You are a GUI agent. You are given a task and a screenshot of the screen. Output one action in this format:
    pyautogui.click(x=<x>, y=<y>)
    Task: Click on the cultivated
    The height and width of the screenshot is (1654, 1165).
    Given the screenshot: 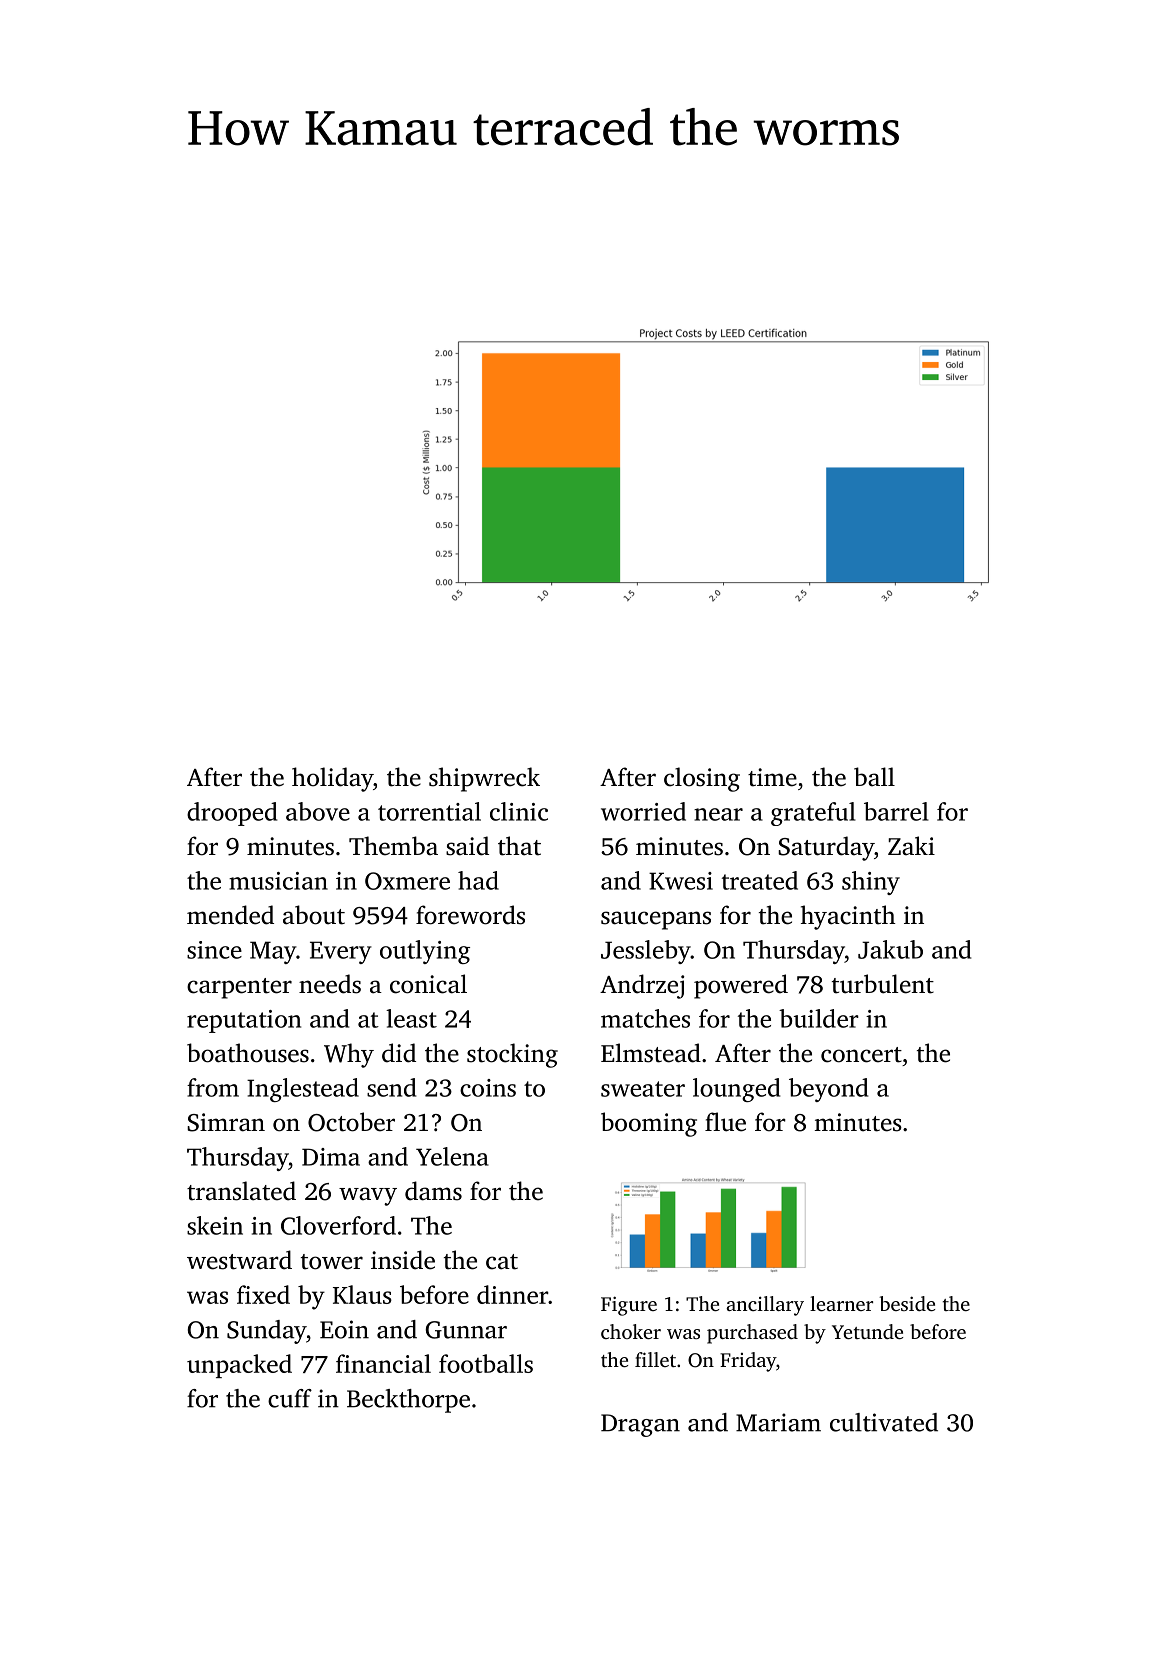 What is the action you would take?
    pyautogui.click(x=884, y=1422)
